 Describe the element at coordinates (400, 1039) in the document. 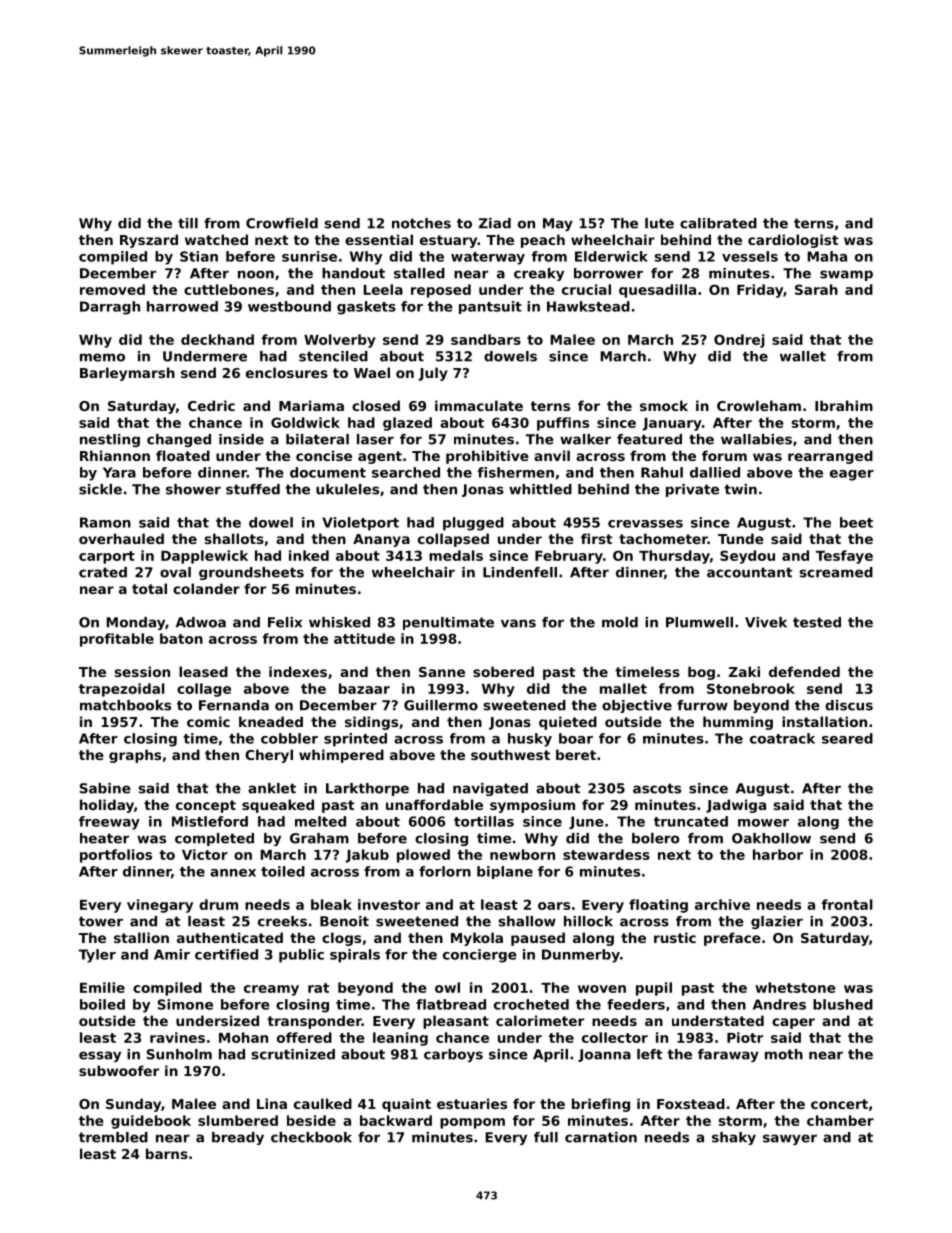

I see `leaning` at that location.
